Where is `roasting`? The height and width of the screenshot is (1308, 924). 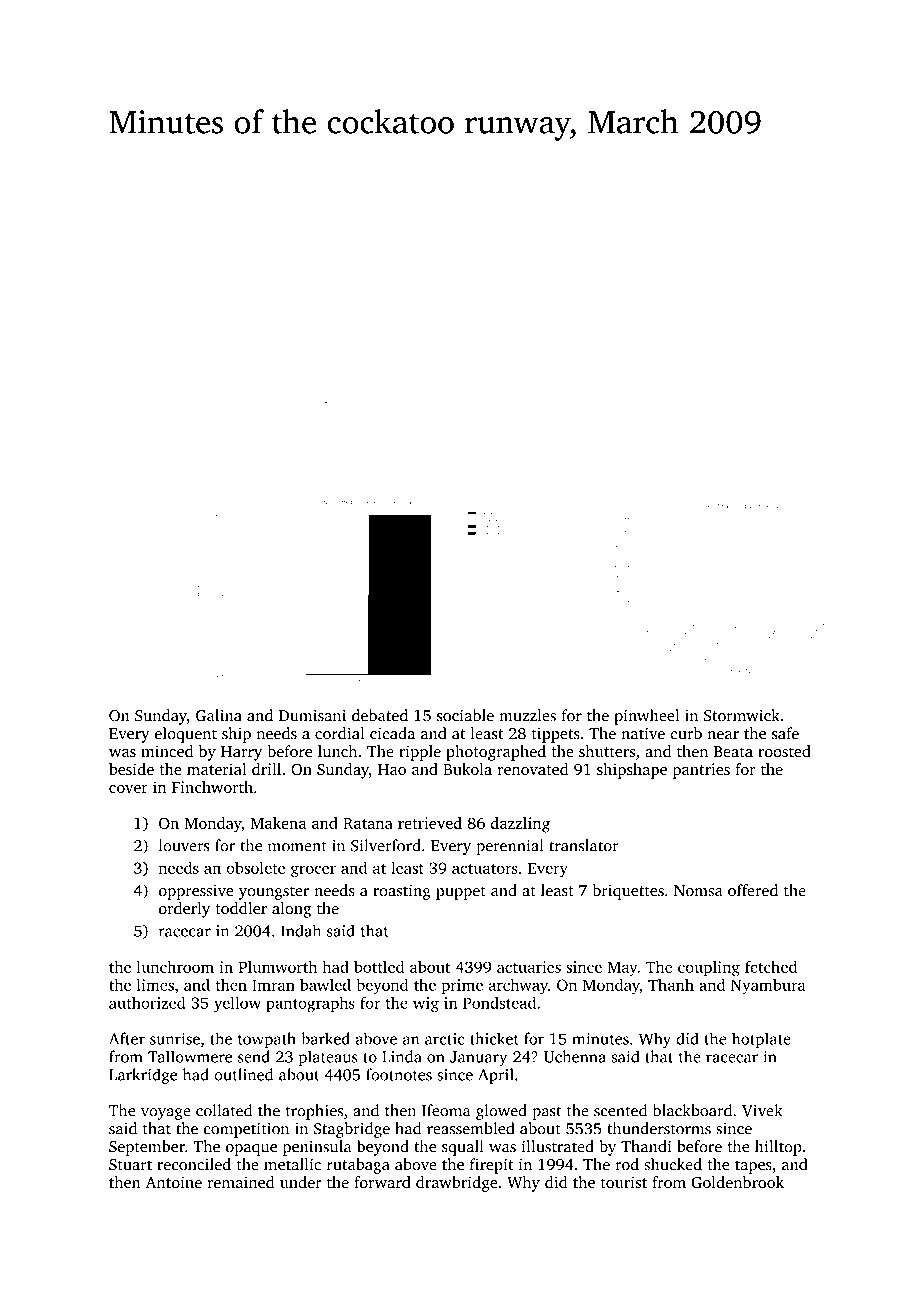 roasting is located at coordinates (402, 892).
